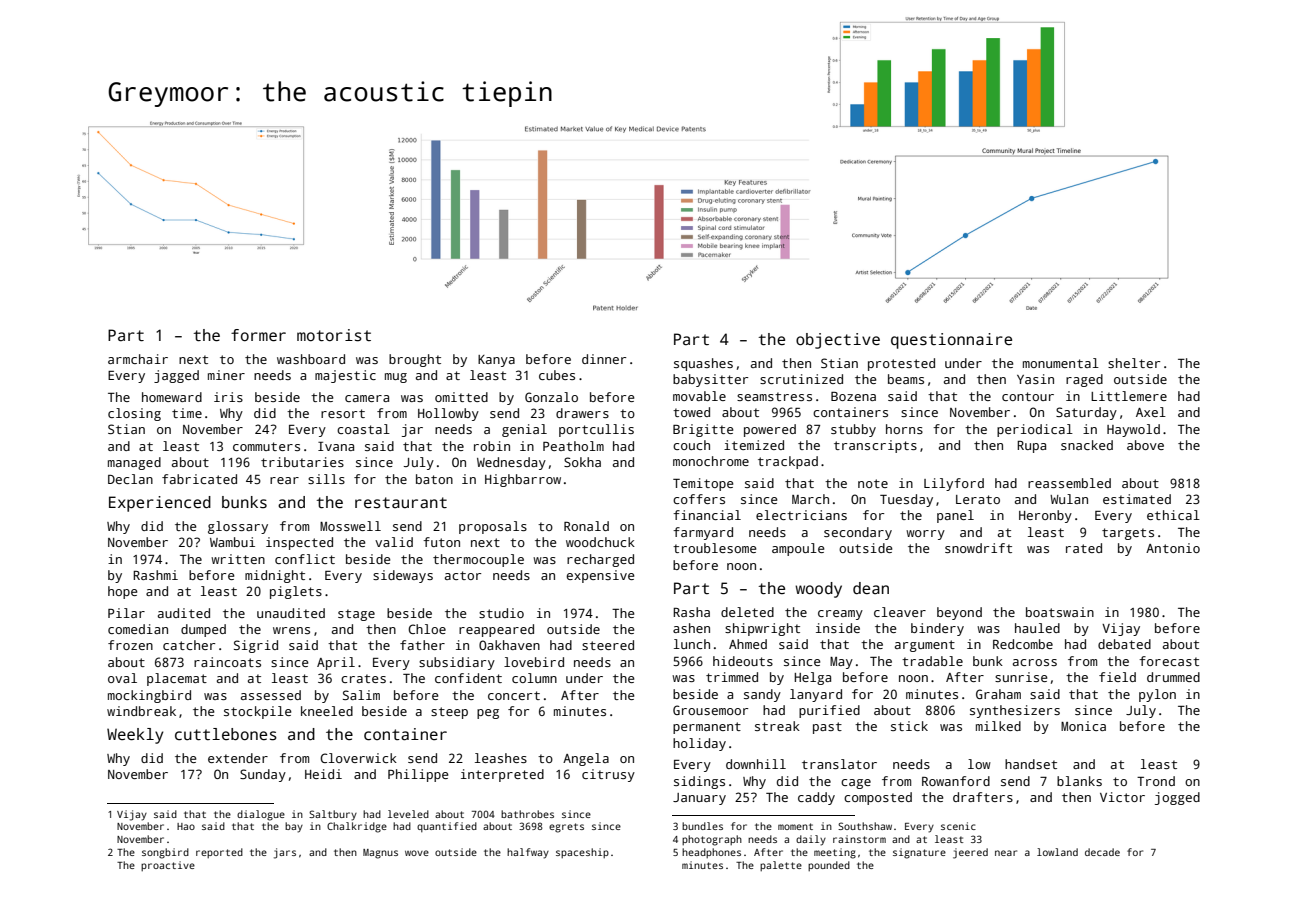 The image size is (1308, 924). What do you see at coordinates (380, 854) in the image?
I see `Magnus` at bounding box center [380, 854].
